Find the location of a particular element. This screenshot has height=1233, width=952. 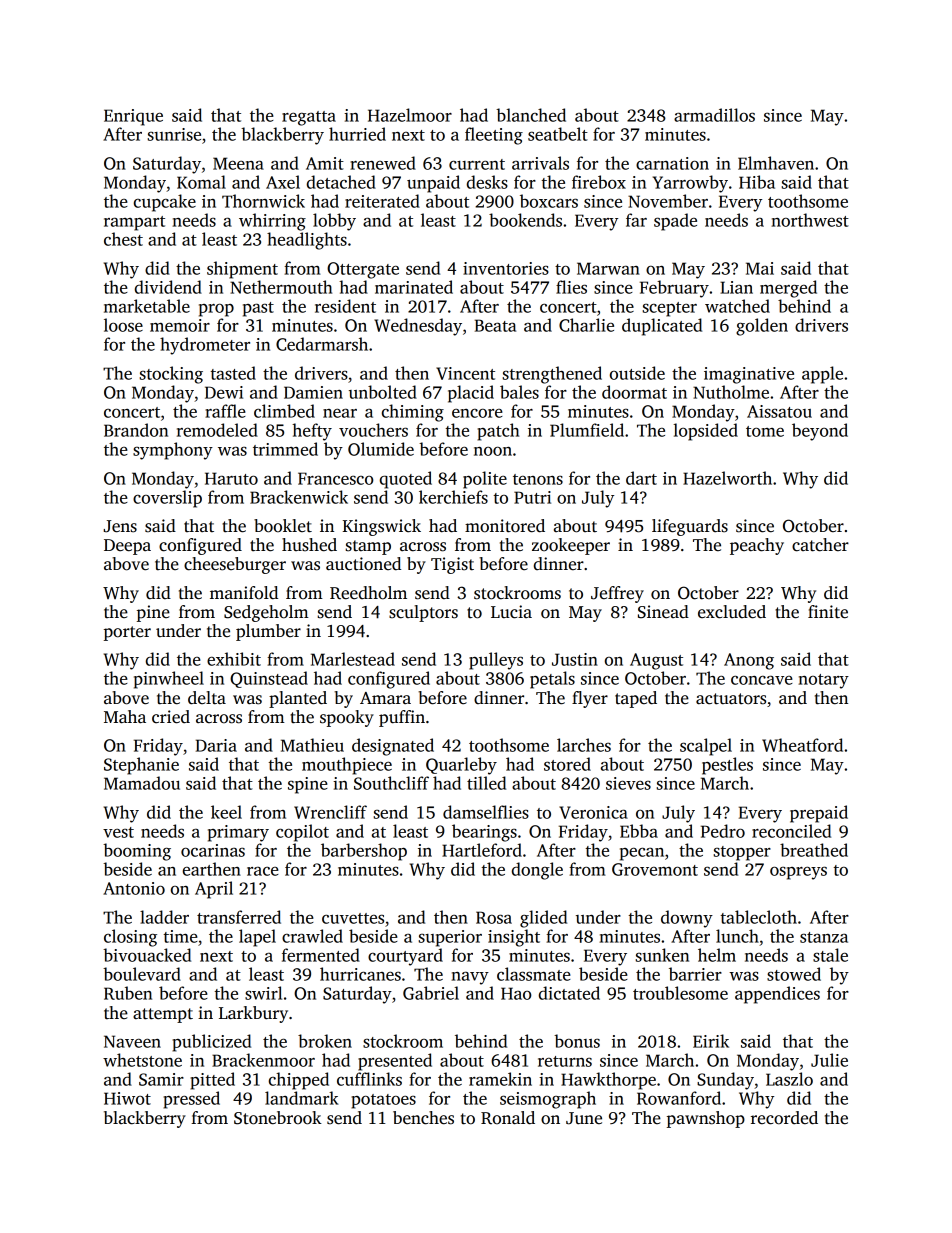

Hazelmoor is located at coordinates (410, 115).
